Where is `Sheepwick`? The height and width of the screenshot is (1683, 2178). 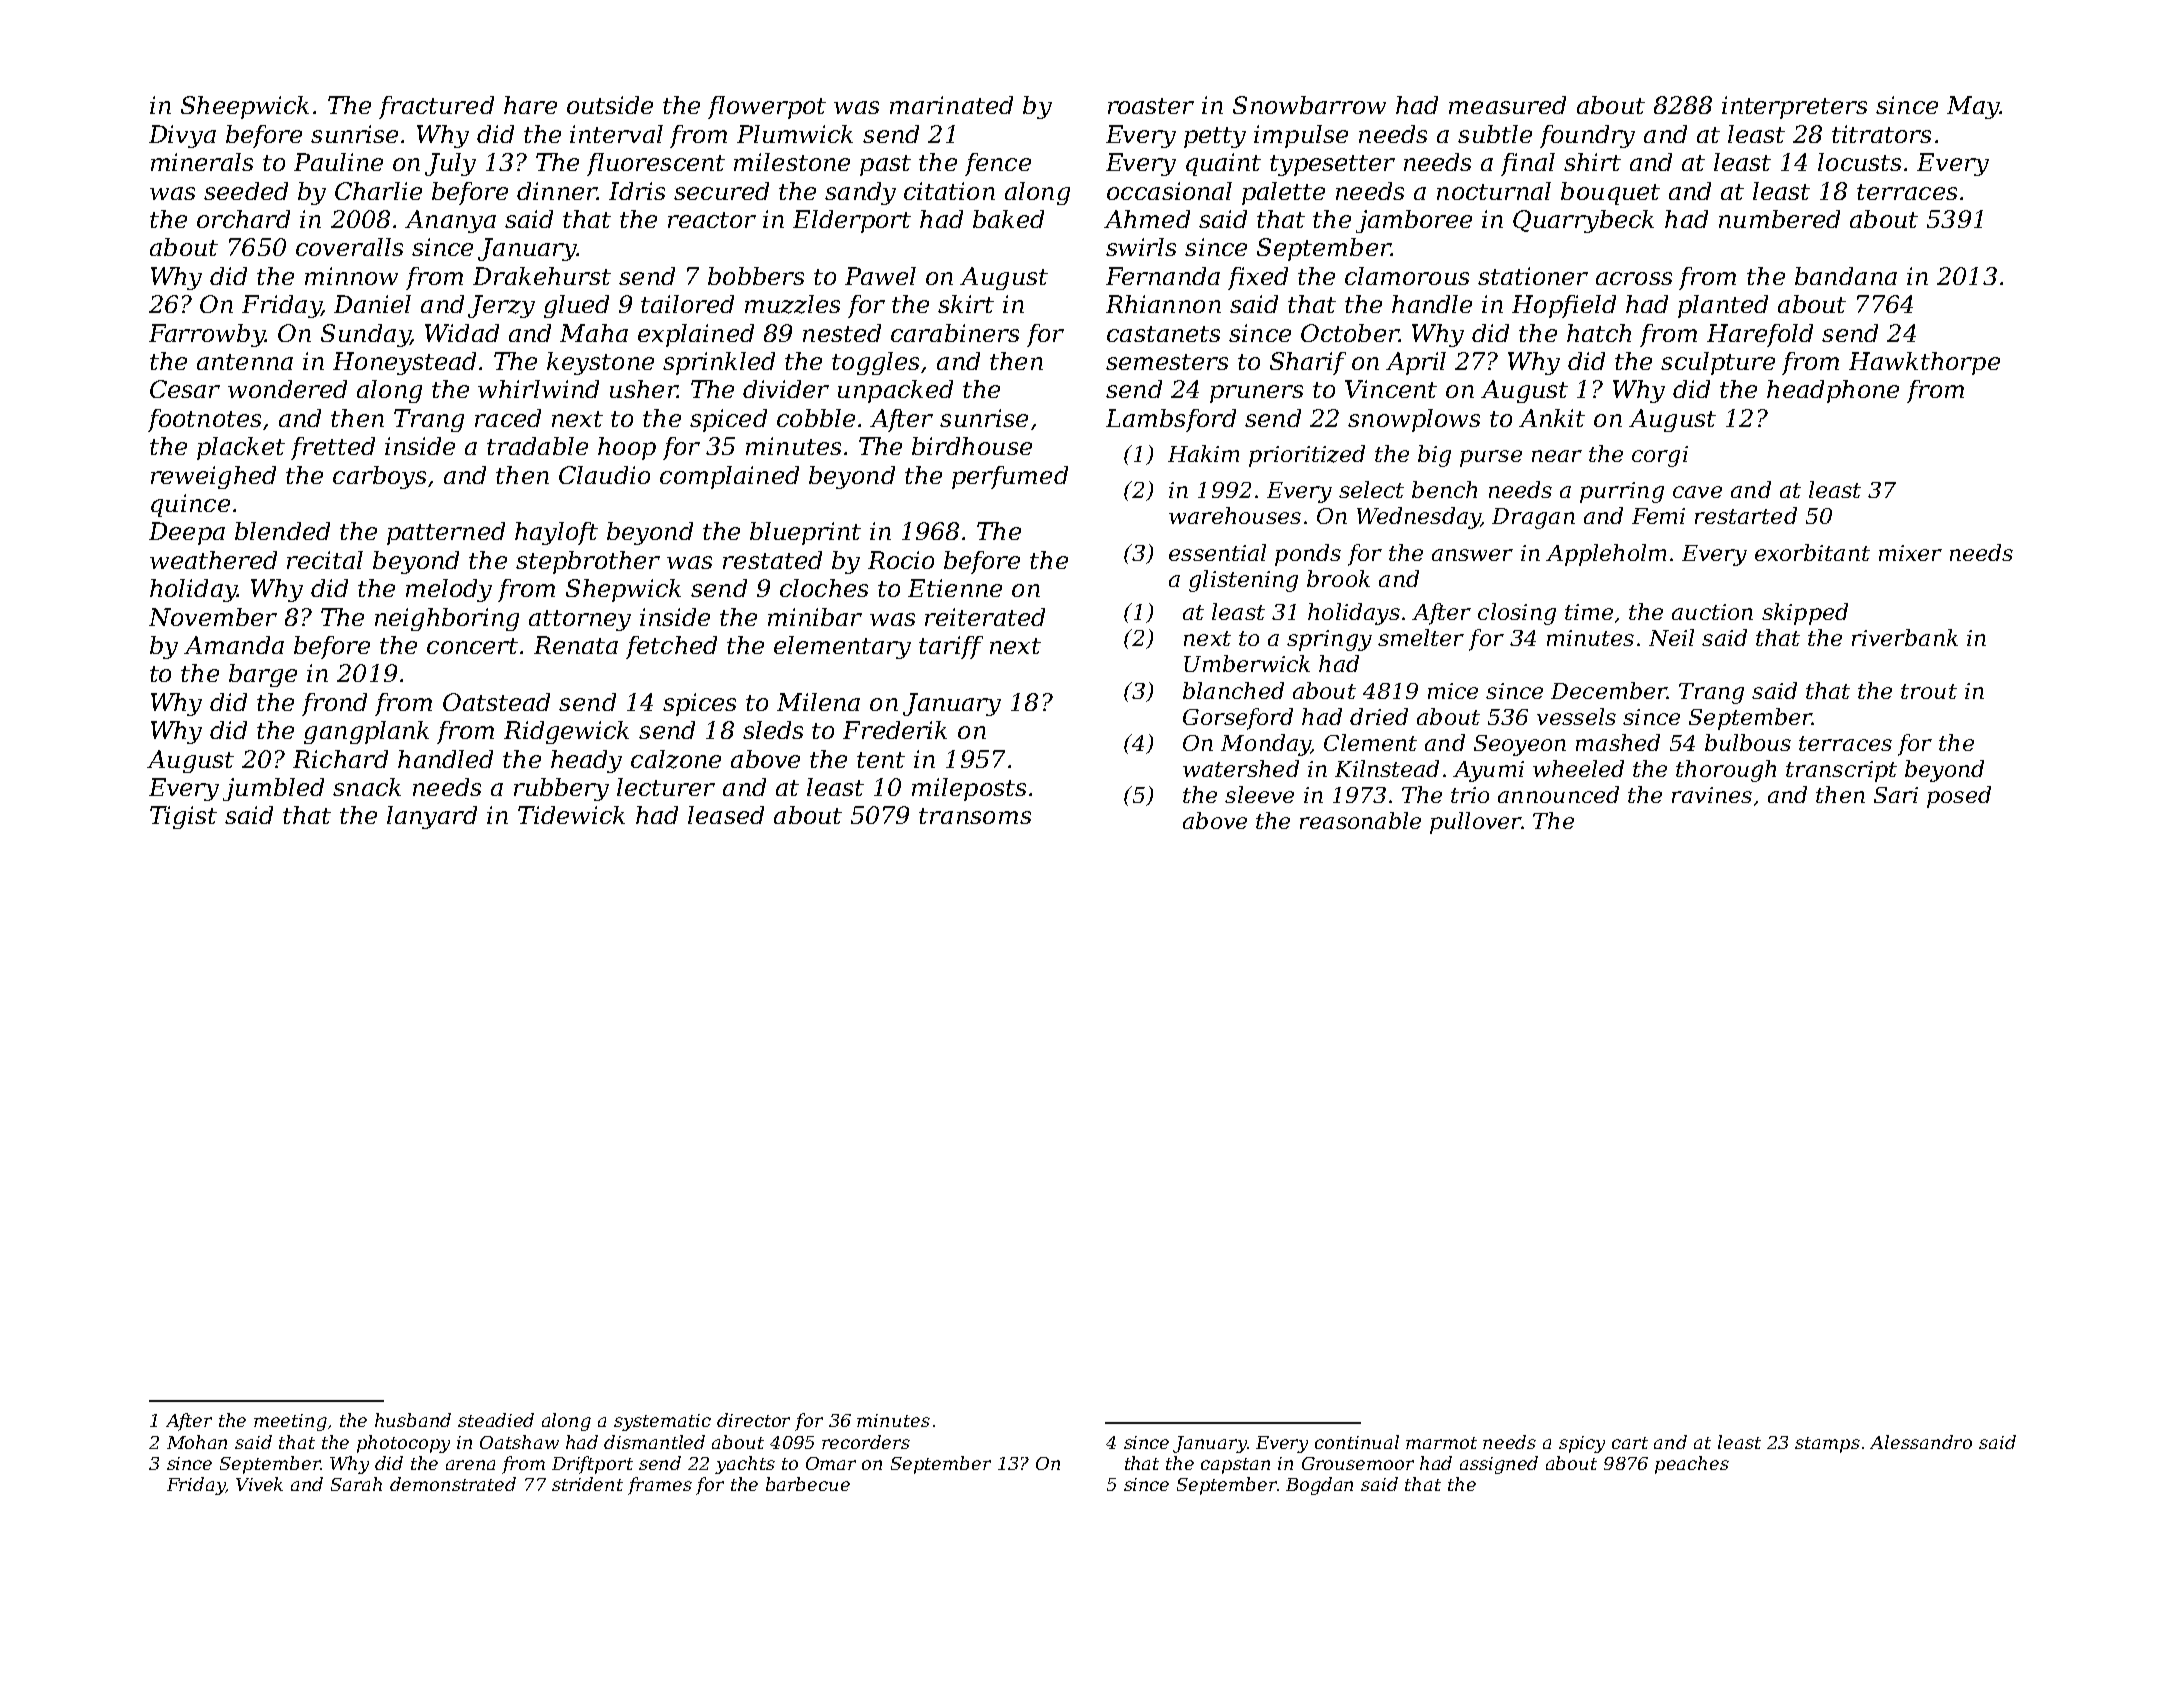
Sheepwick is located at coordinates (245, 107).
